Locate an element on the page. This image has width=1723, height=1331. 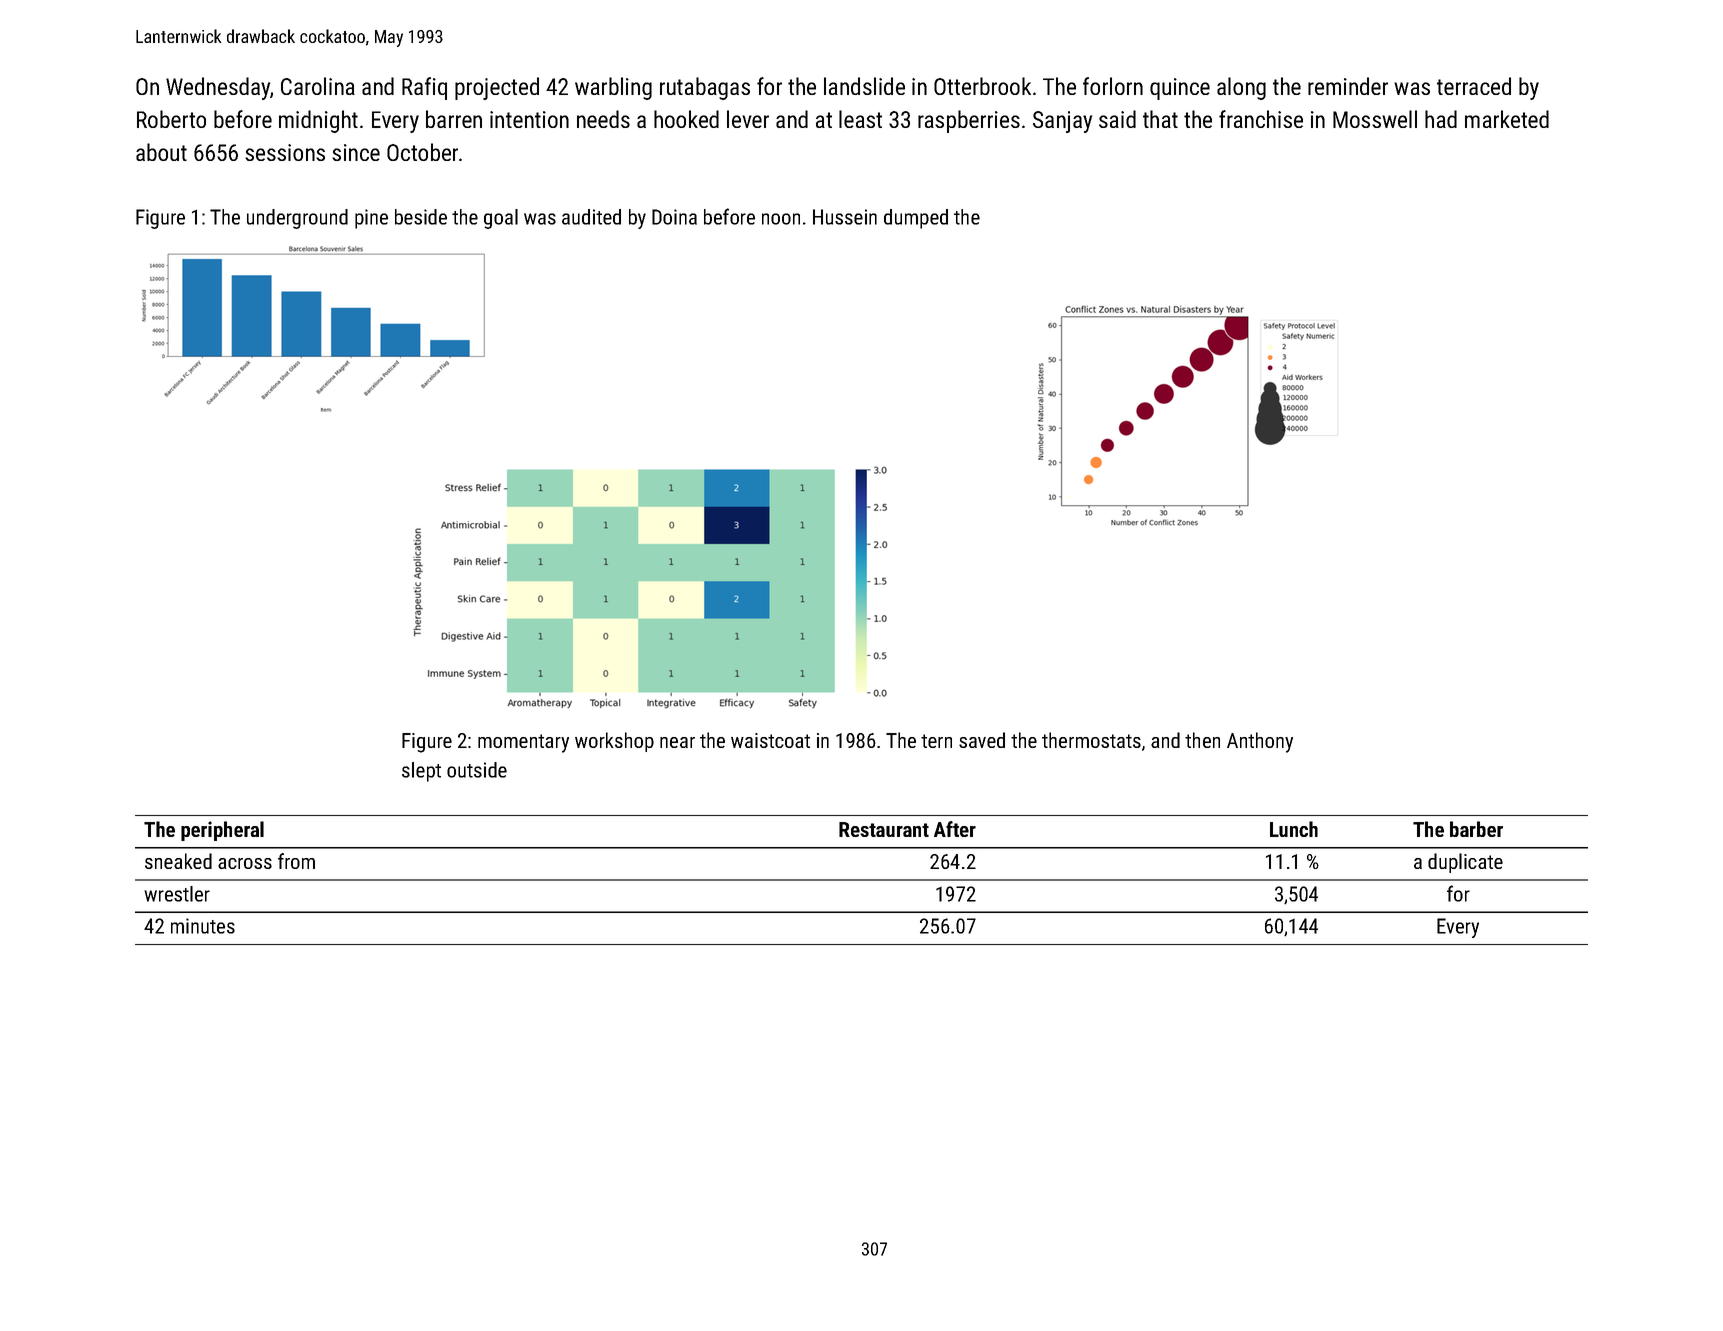
Carolina is located at coordinates (318, 86).
